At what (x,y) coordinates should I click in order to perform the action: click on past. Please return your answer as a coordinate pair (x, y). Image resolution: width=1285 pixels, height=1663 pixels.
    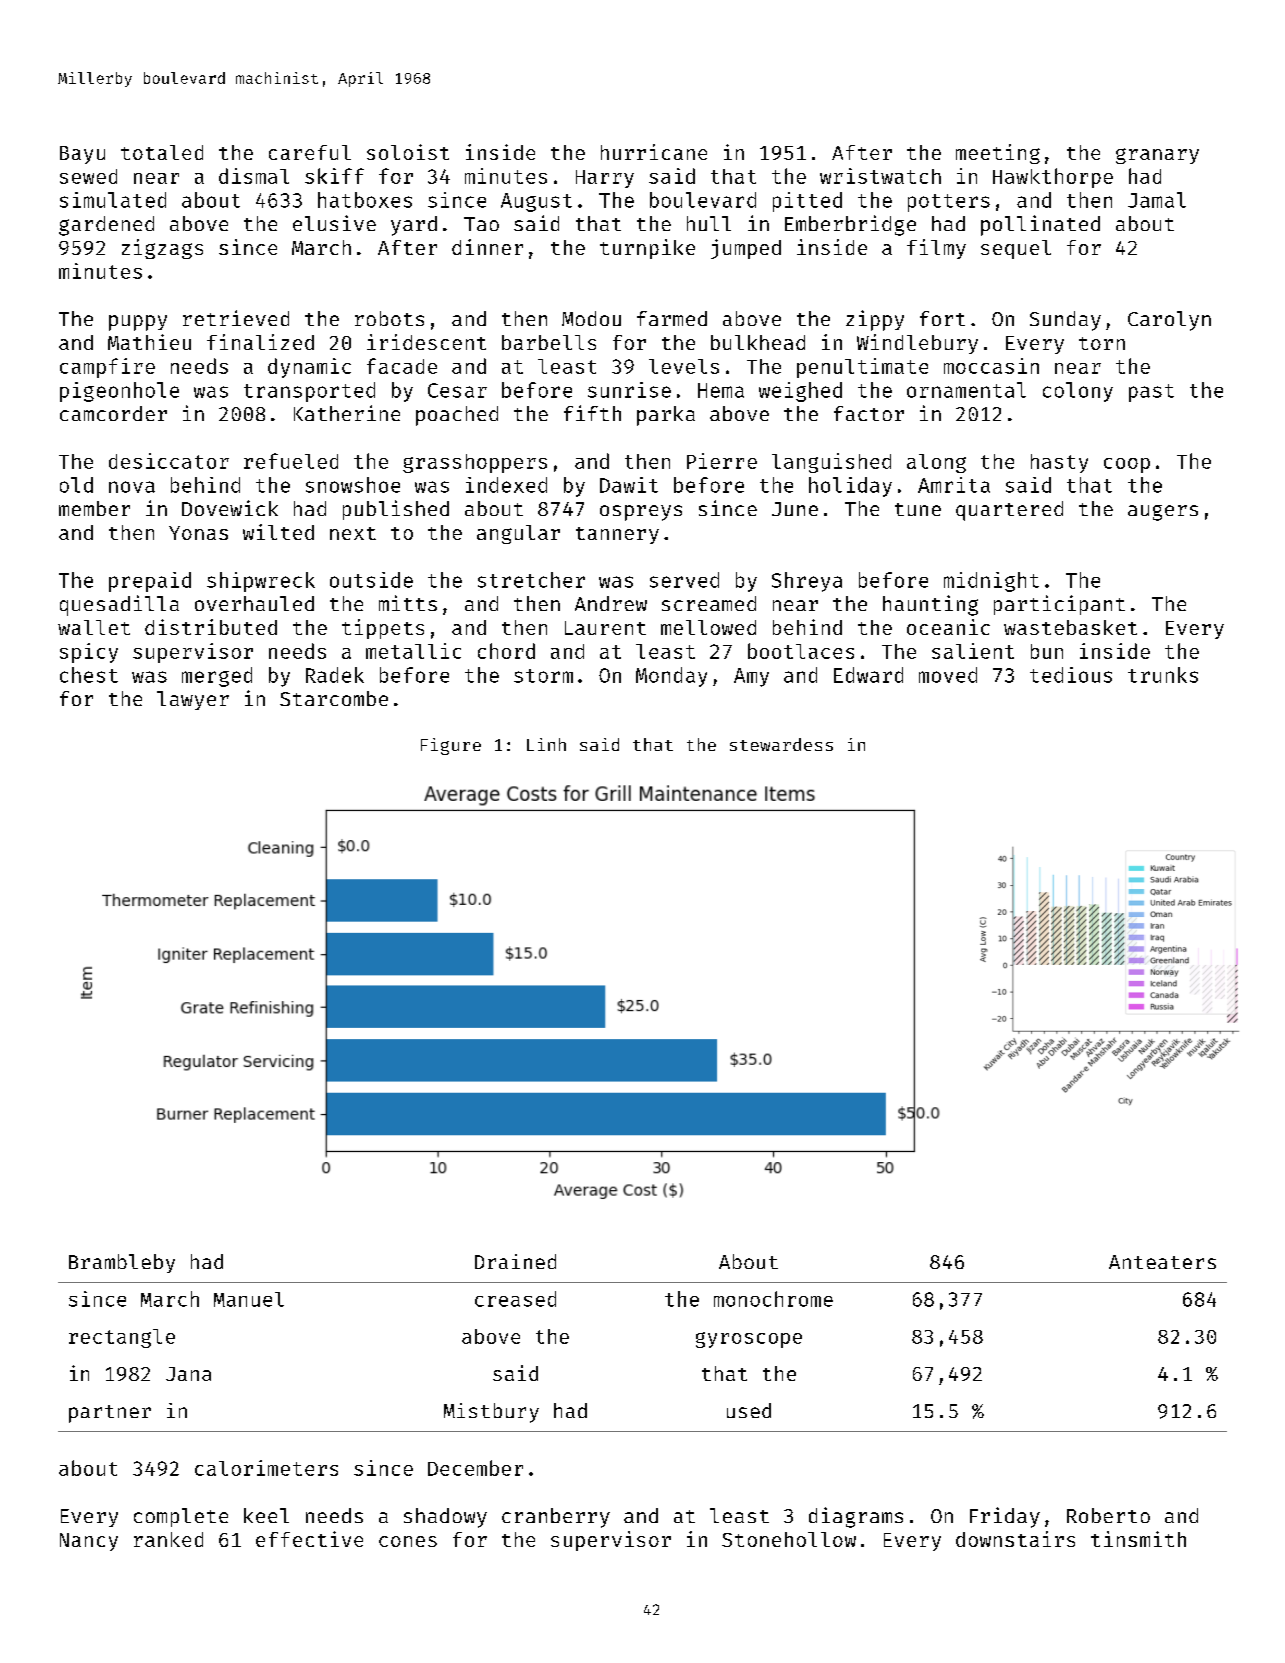
    Looking at the image, I should click on (1151, 393).
